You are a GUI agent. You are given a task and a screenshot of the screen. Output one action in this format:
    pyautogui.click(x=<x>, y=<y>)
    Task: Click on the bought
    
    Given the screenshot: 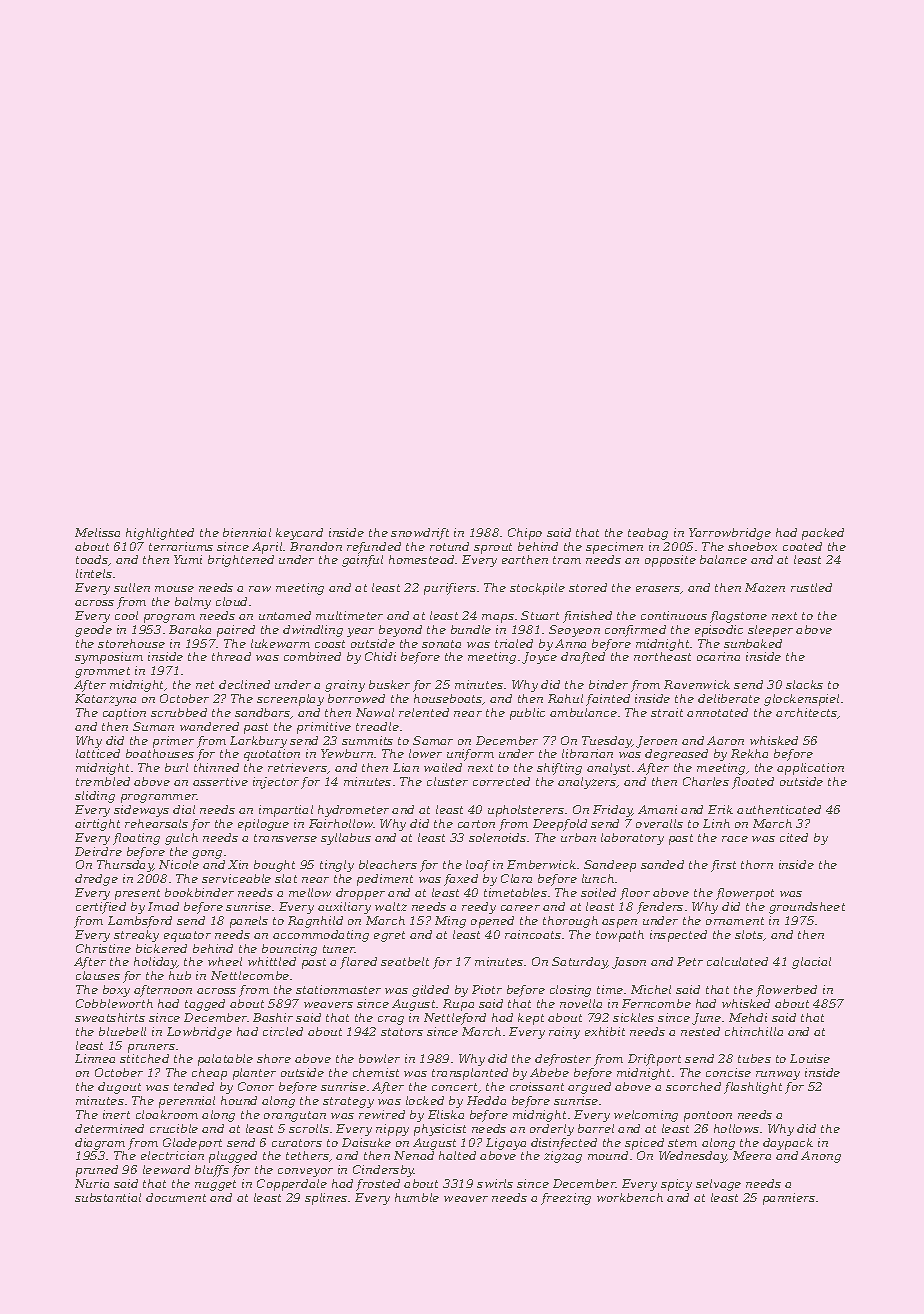 What is the action you would take?
    pyautogui.click(x=274, y=866)
